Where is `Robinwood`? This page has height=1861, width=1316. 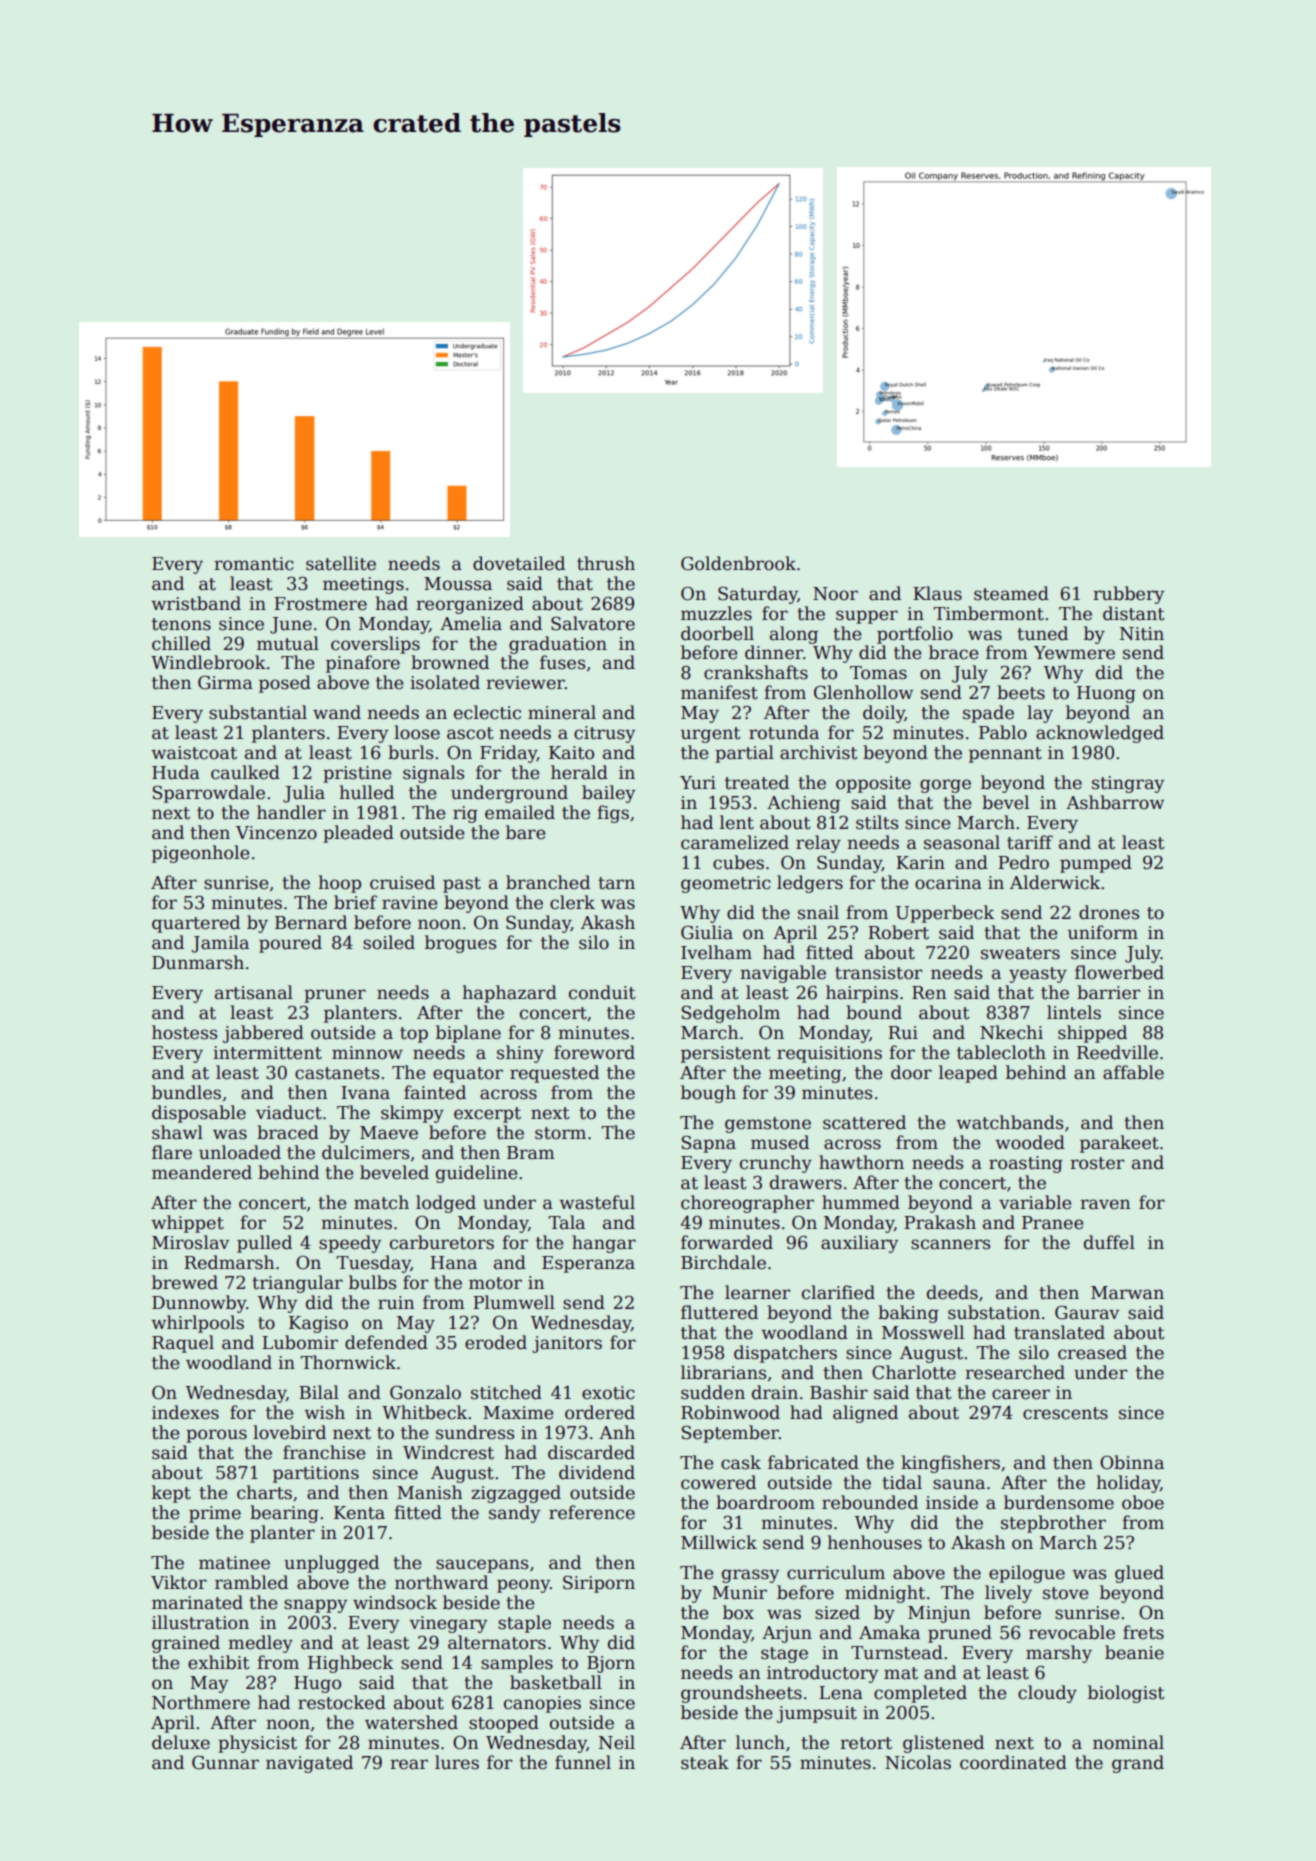
Robinwood is located at coordinates (730, 1412).
